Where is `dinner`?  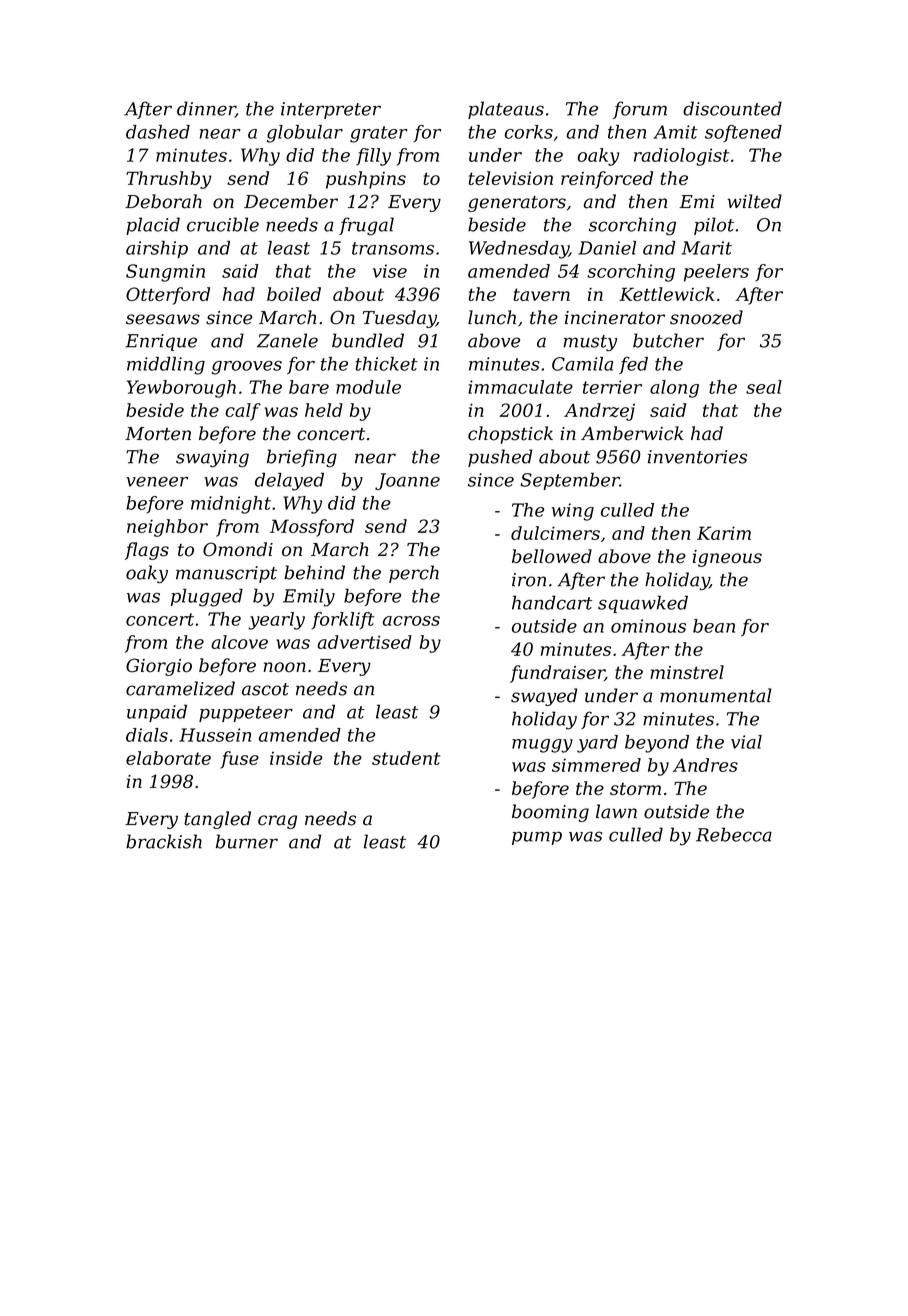
dinner is located at coordinates (206, 109).
